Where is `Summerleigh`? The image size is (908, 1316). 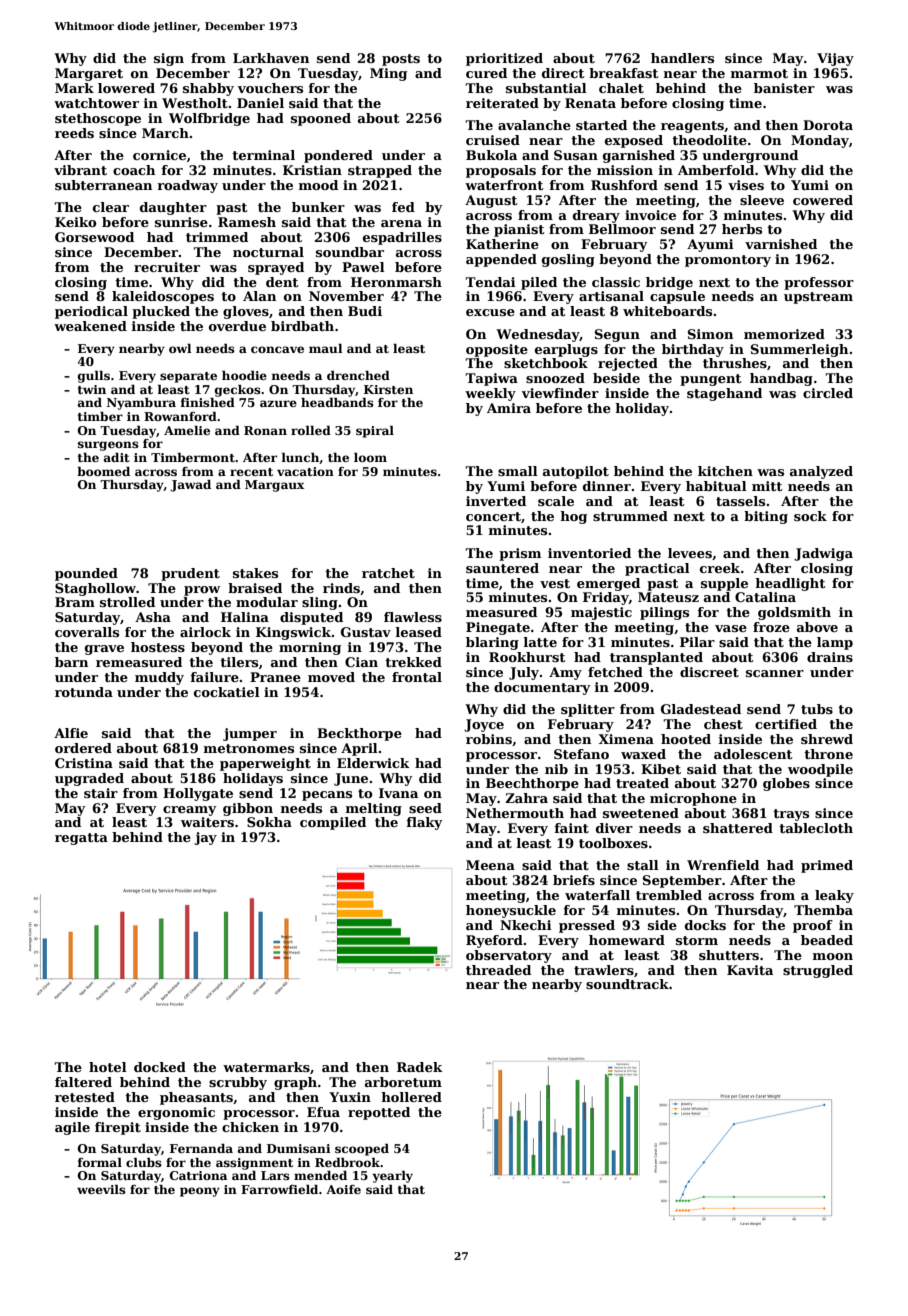
Summerleigh is located at coordinates (799, 350).
